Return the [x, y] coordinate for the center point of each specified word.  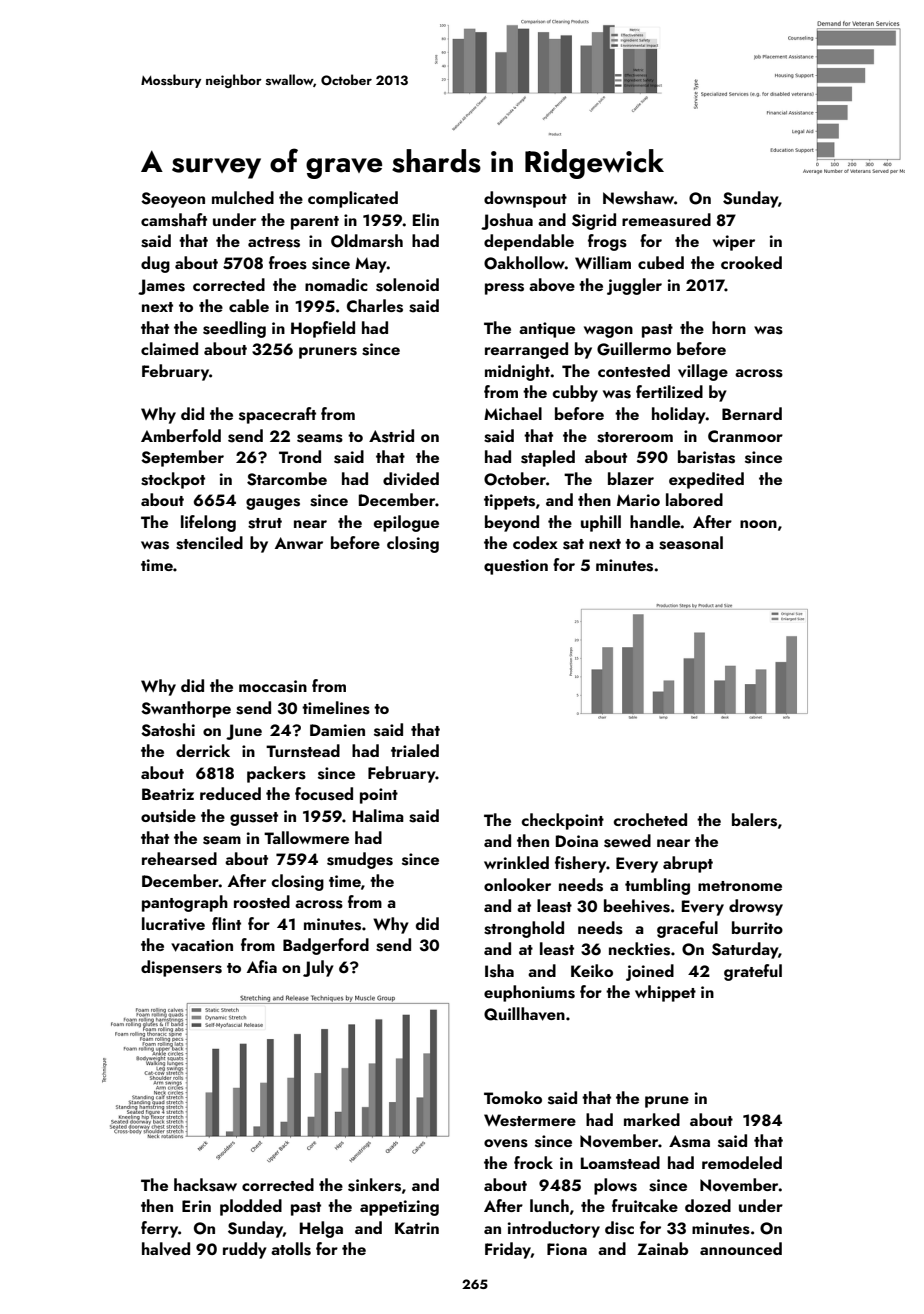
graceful [687, 929]
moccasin [273, 686]
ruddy [245, 1250]
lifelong [208, 523]
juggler [634, 286]
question [516, 567]
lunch [549, 1205]
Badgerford [326, 946]
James [161, 287]
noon [758, 524]
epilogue [406, 523]
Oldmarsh [367, 241]
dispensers [181, 968]
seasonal [691, 543]
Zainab [662, 1248]
